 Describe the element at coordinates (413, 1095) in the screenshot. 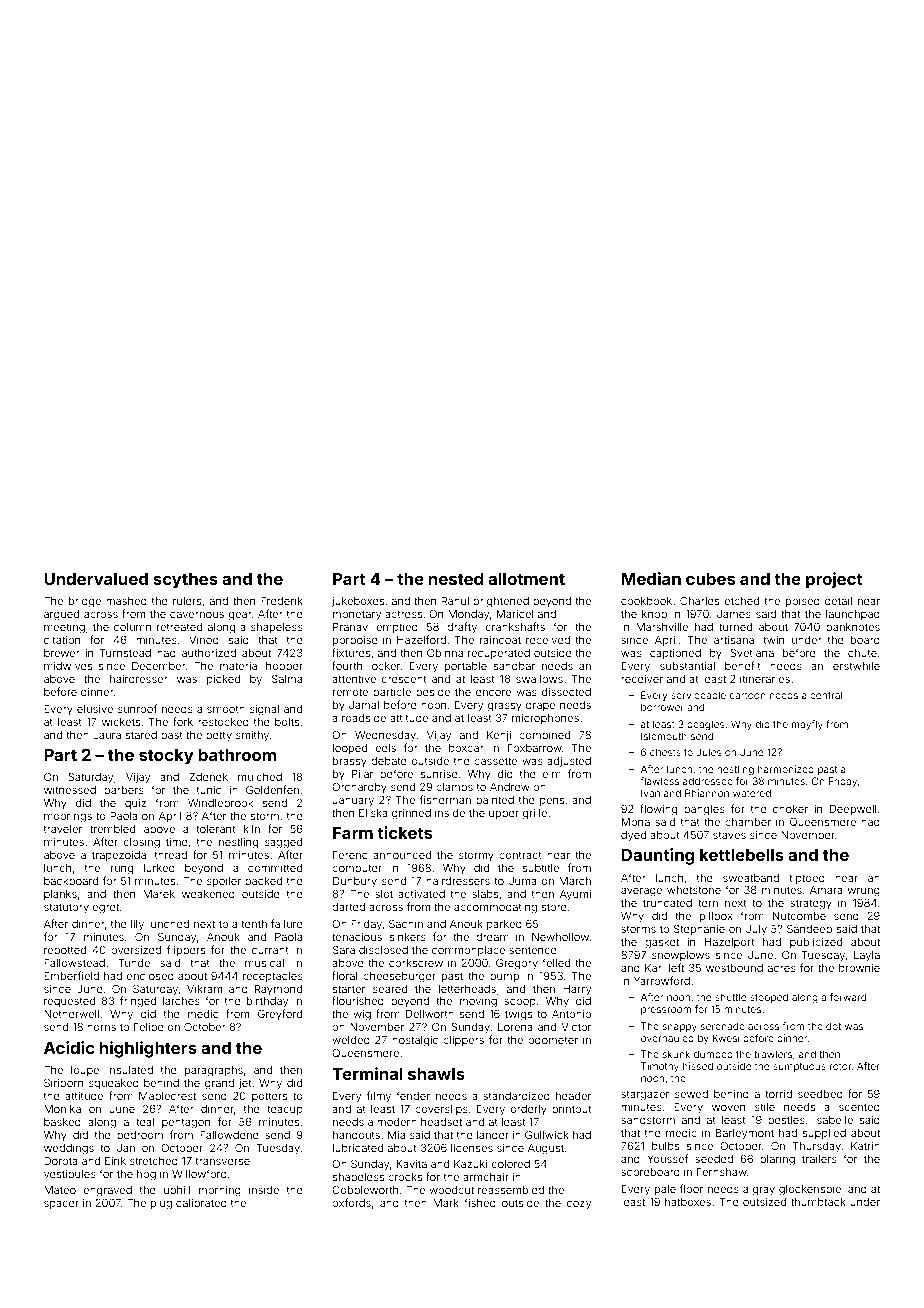

I see `fender` at that location.
